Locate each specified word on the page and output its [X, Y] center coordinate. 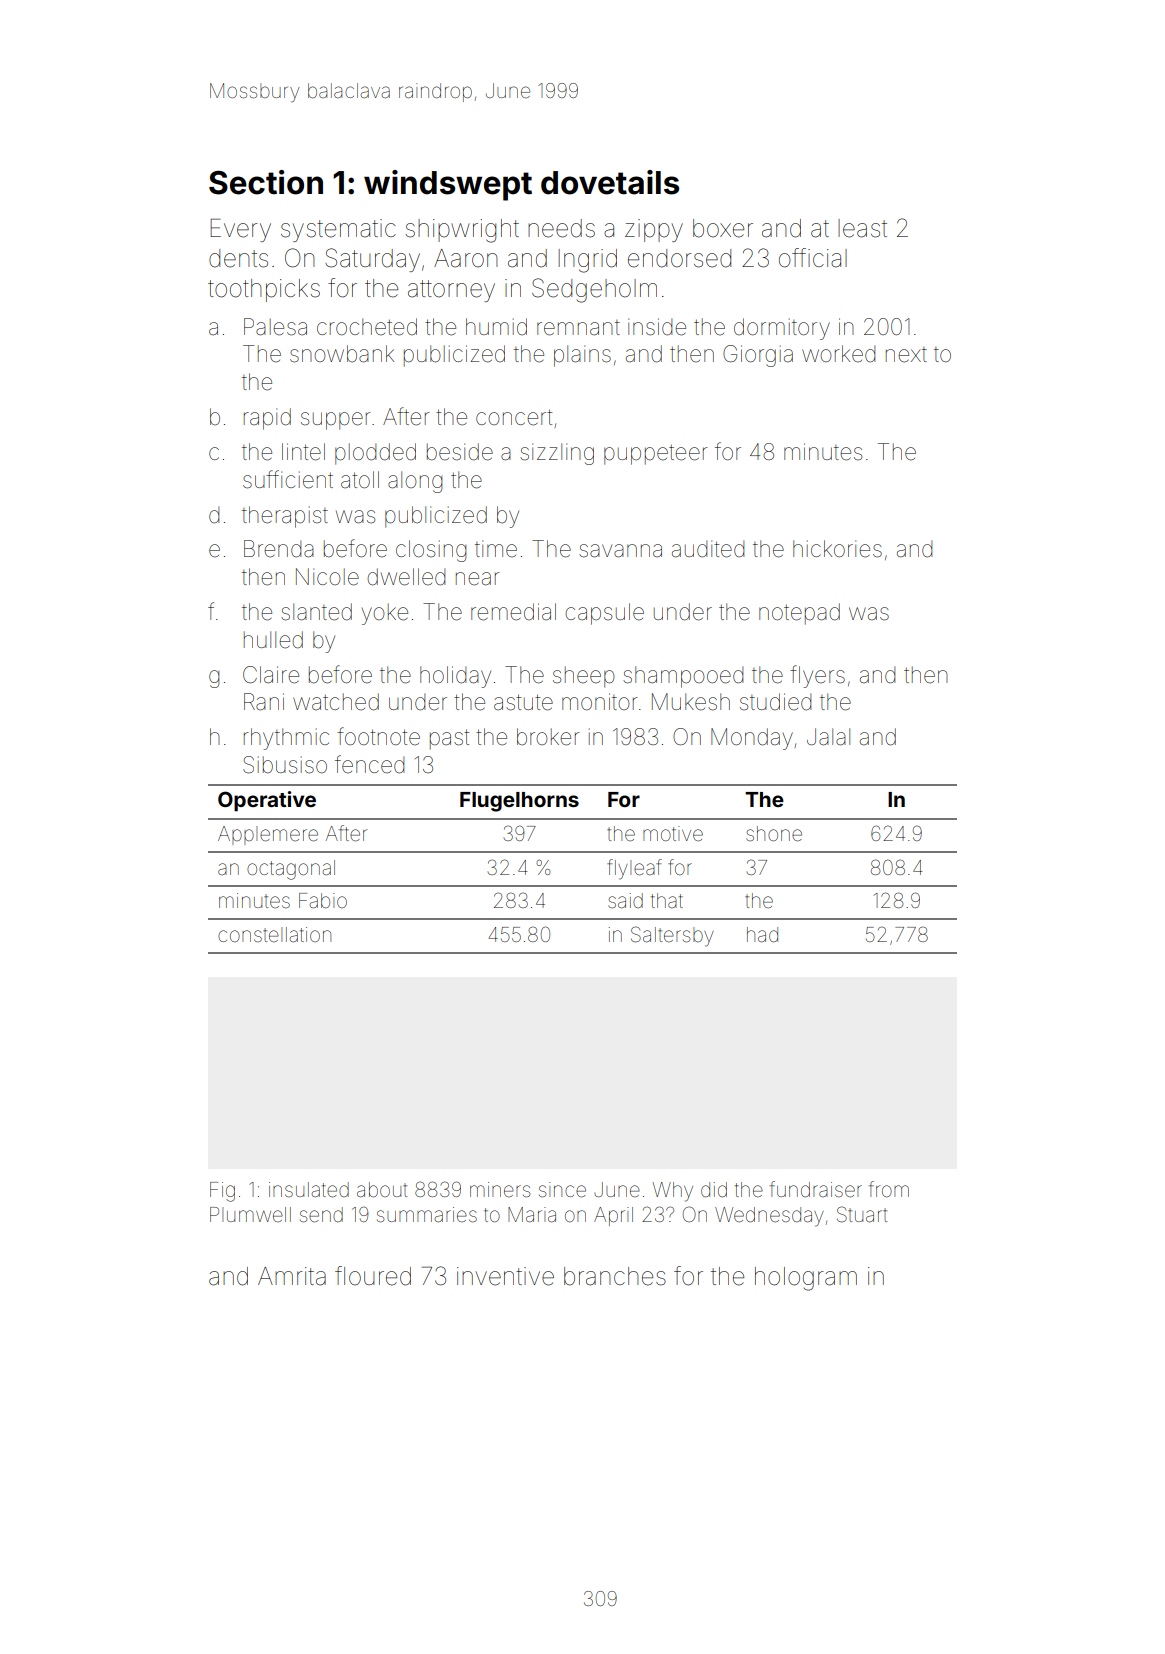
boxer [723, 228]
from [889, 1189]
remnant [578, 328]
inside [657, 327]
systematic [338, 230]
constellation [274, 934]
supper [336, 421]
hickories [837, 549]
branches [615, 1276]
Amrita [292, 1276]
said [625, 900]
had [762, 934]
